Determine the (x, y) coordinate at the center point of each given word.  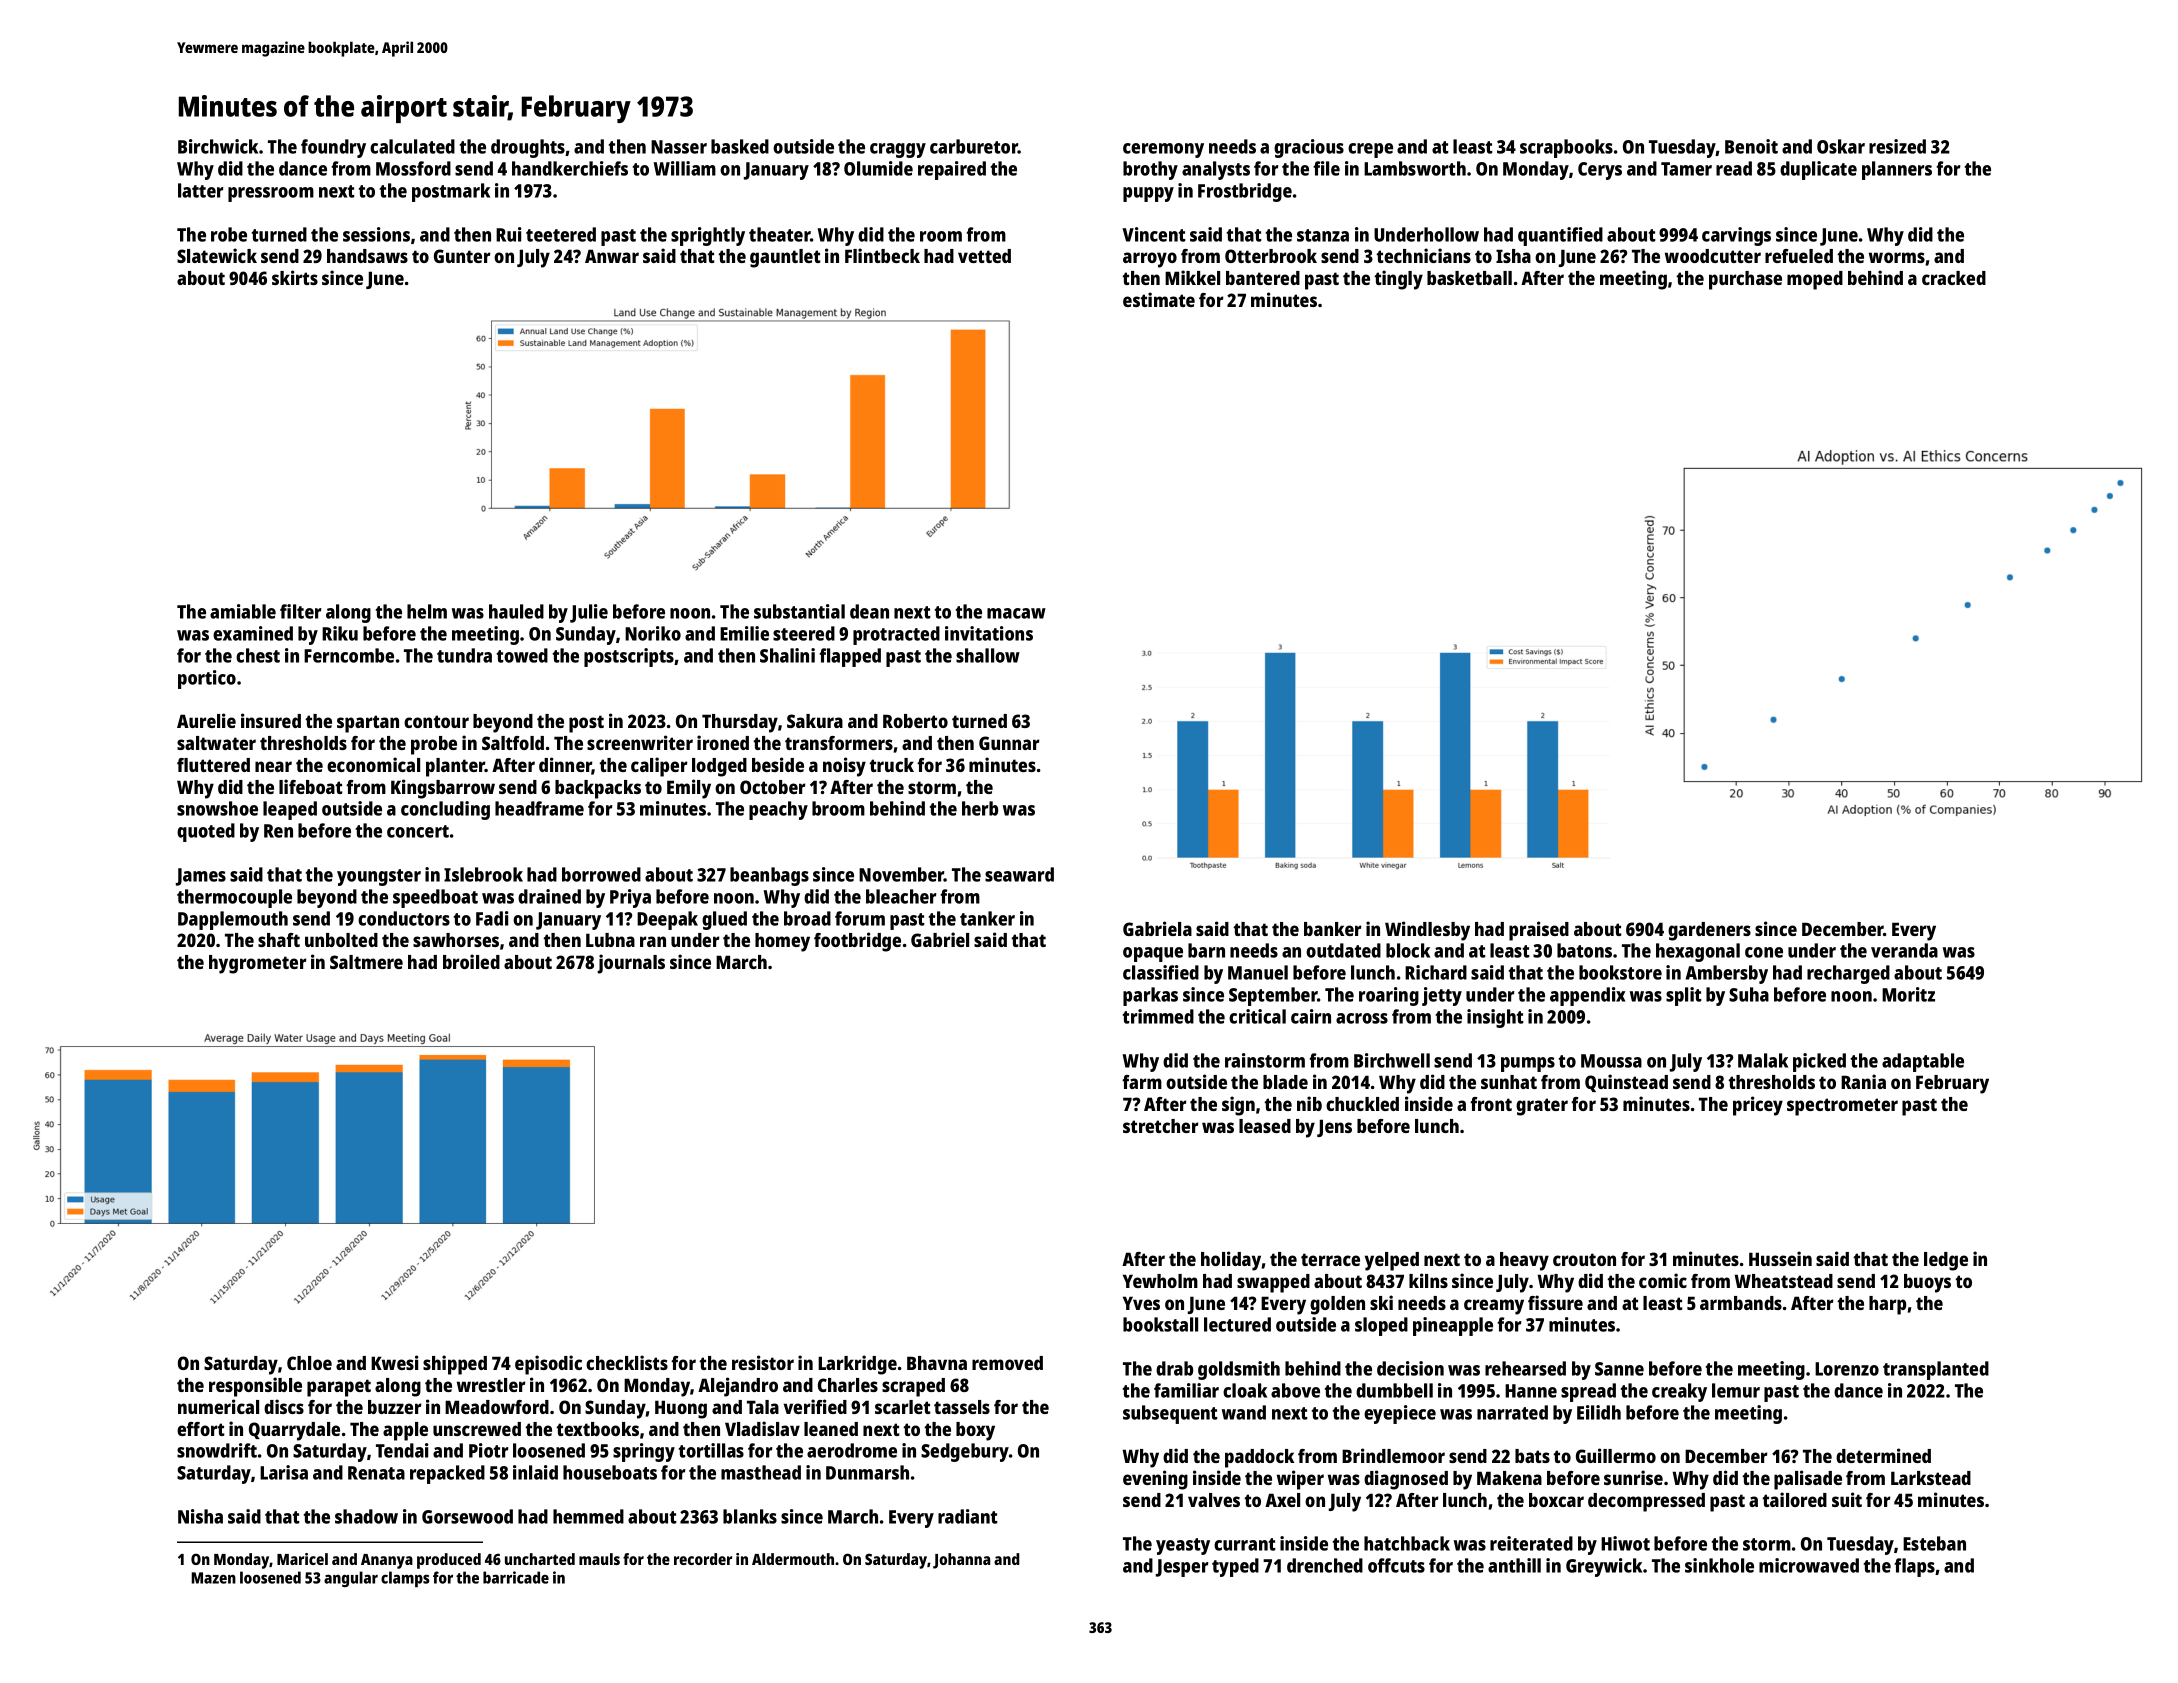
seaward (1019, 874)
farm (1142, 1082)
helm (427, 611)
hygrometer (257, 964)
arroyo (1150, 260)
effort (201, 1429)
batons (1584, 950)
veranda (1904, 950)
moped (1815, 280)
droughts (528, 148)
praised (1539, 931)
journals (631, 964)
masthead (761, 1472)
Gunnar (1009, 743)
